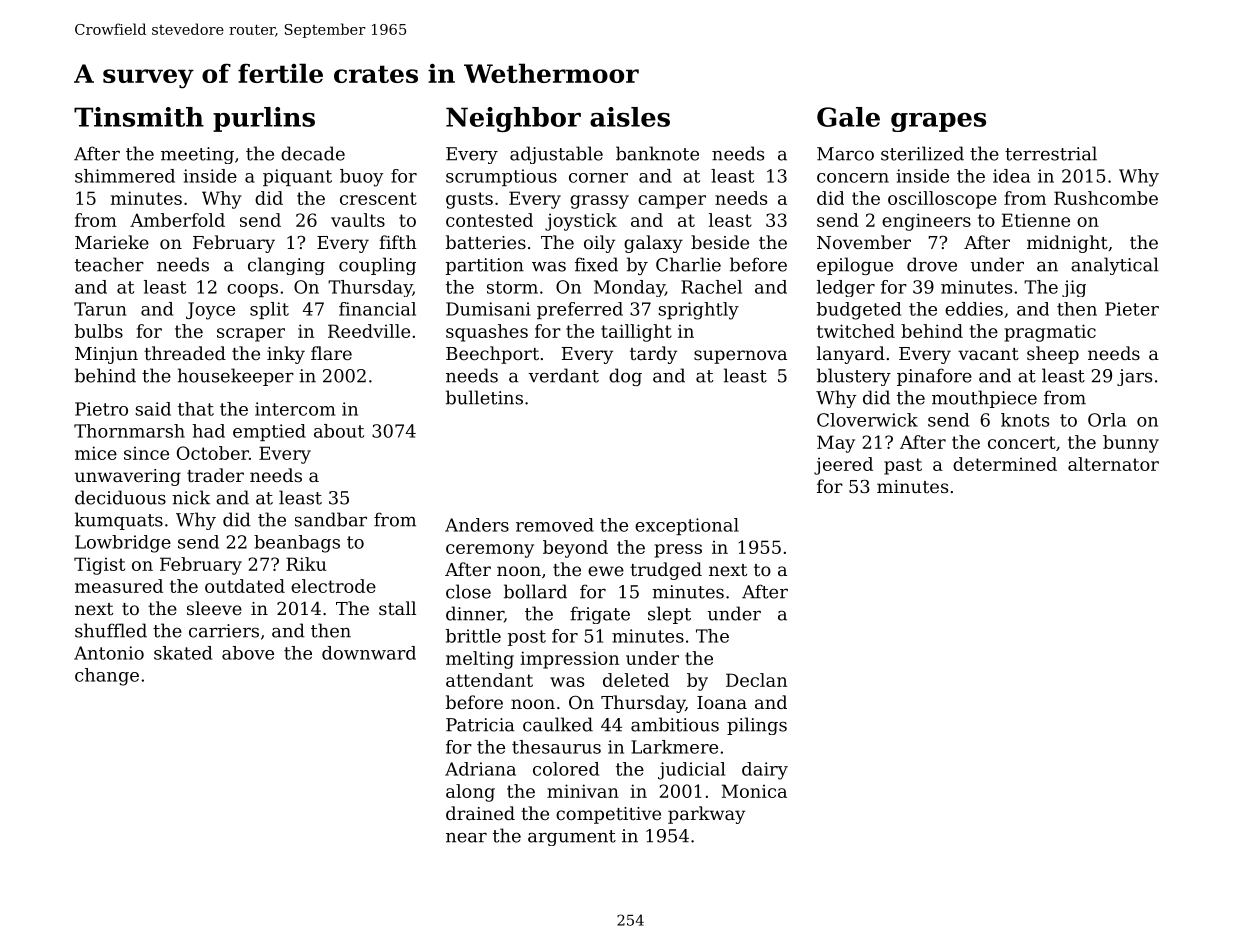 This screenshot has height=952, width=1233. Describe the element at coordinates (210, 311) in the screenshot. I see `Joyce` at that location.
